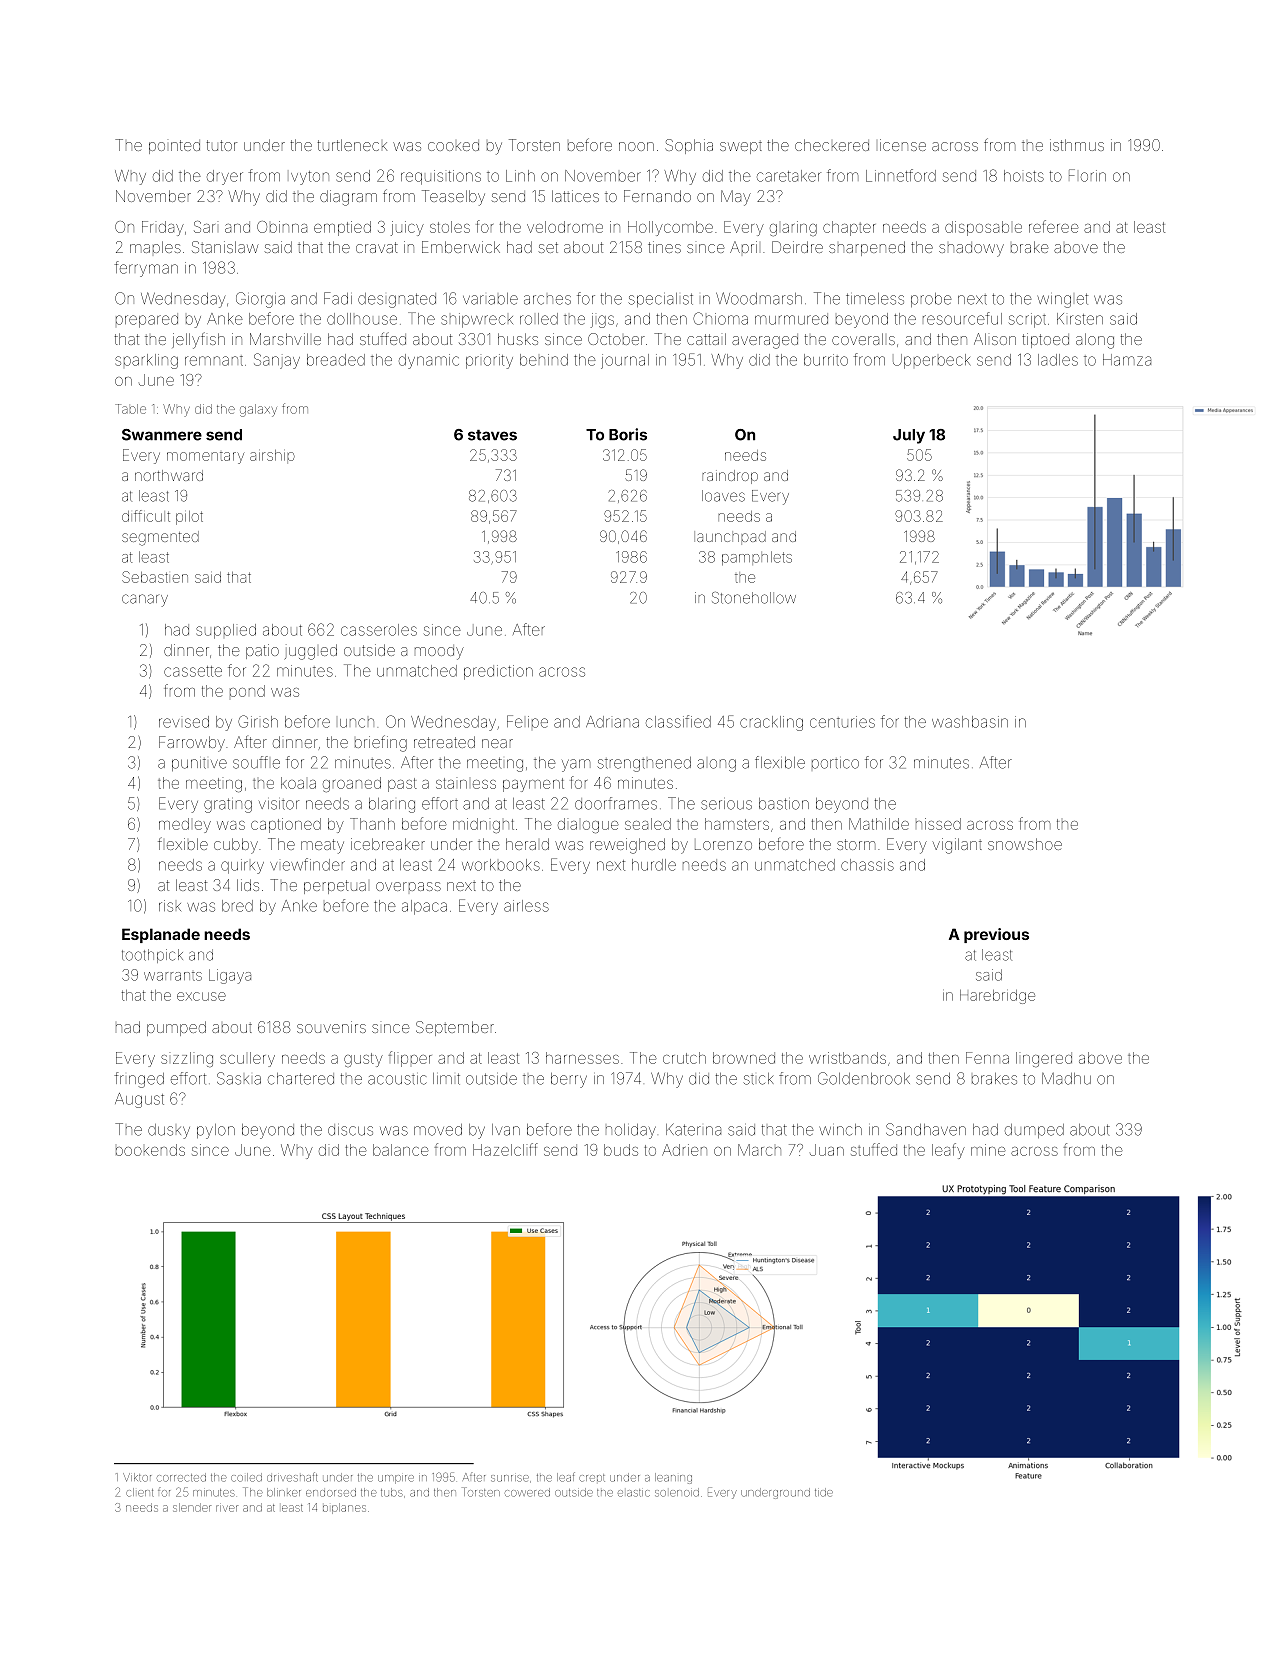 The height and width of the screenshot is (1657, 1281). I want to click on lunch, so click(357, 723).
